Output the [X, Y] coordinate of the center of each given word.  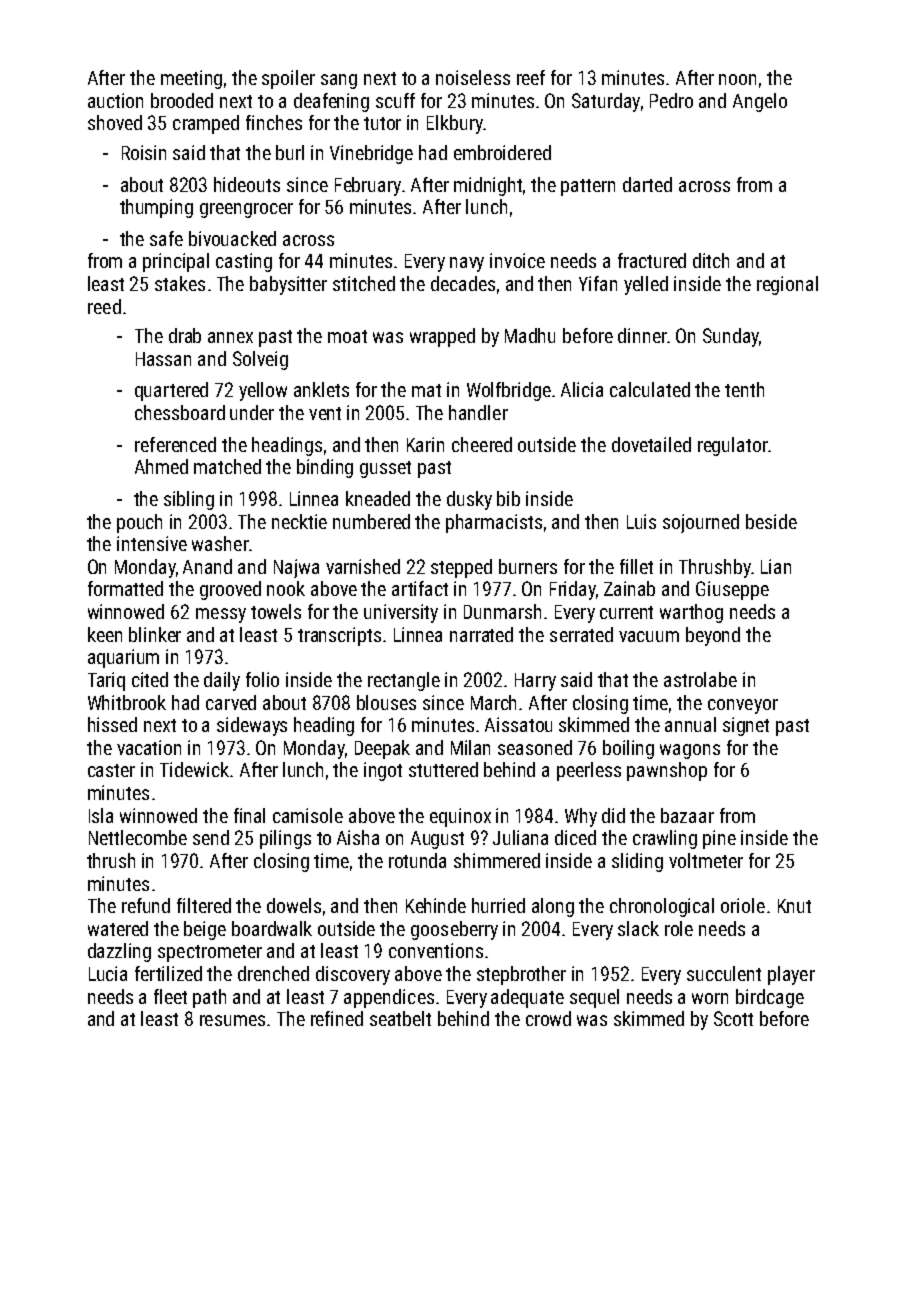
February [368, 186]
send [211, 837]
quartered [171, 391]
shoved [115, 122]
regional [787, 285]
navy [467, 264]
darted [647, 184]
